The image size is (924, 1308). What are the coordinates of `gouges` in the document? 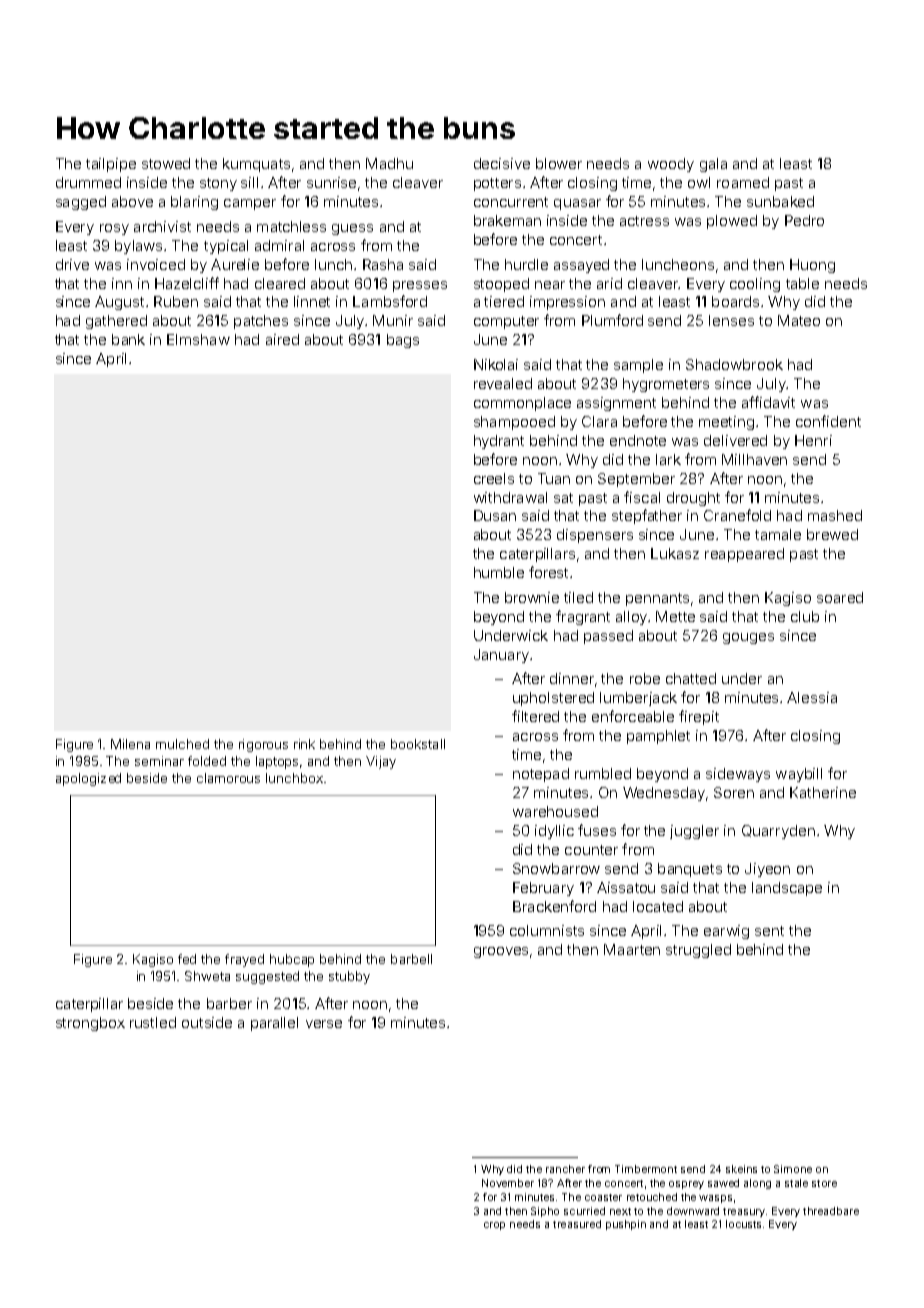 It's located at (748, 638).
